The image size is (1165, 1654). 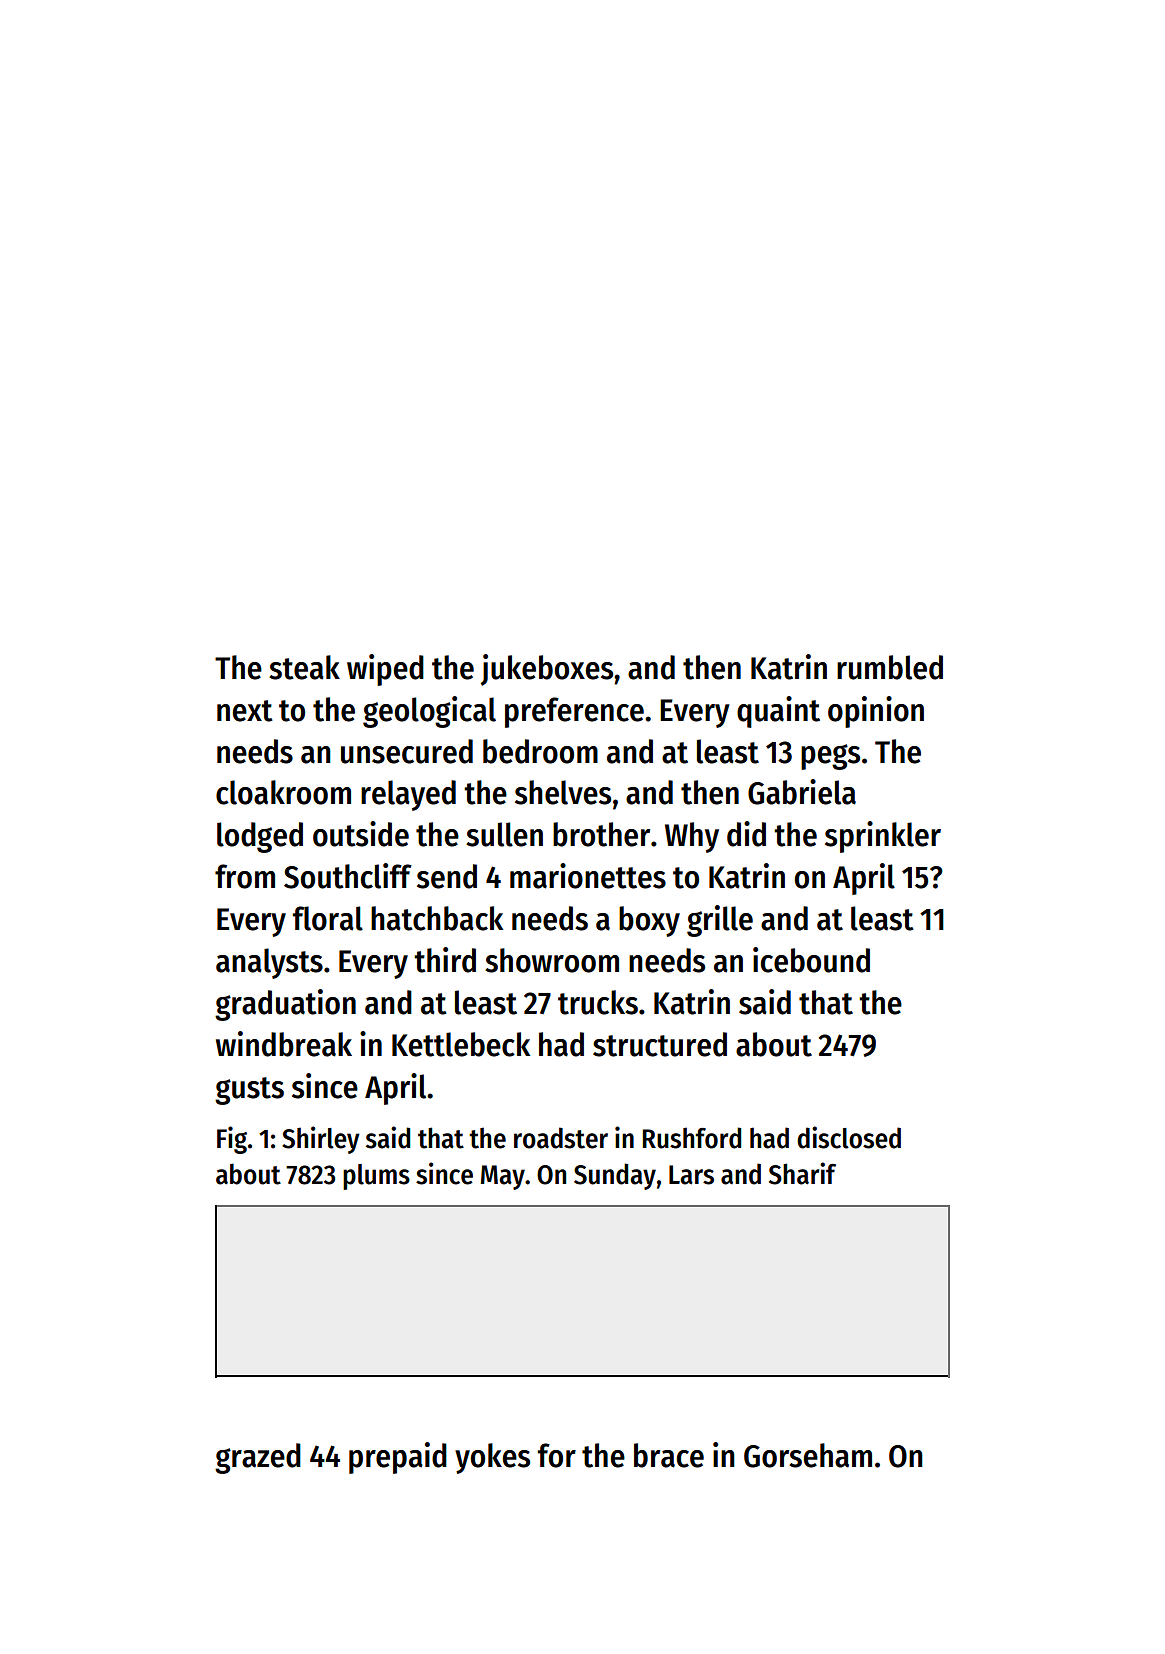 What do you see at coordinates (883, 837) in the image?
I see `sprinkler` at bounding box center [883, 837].
